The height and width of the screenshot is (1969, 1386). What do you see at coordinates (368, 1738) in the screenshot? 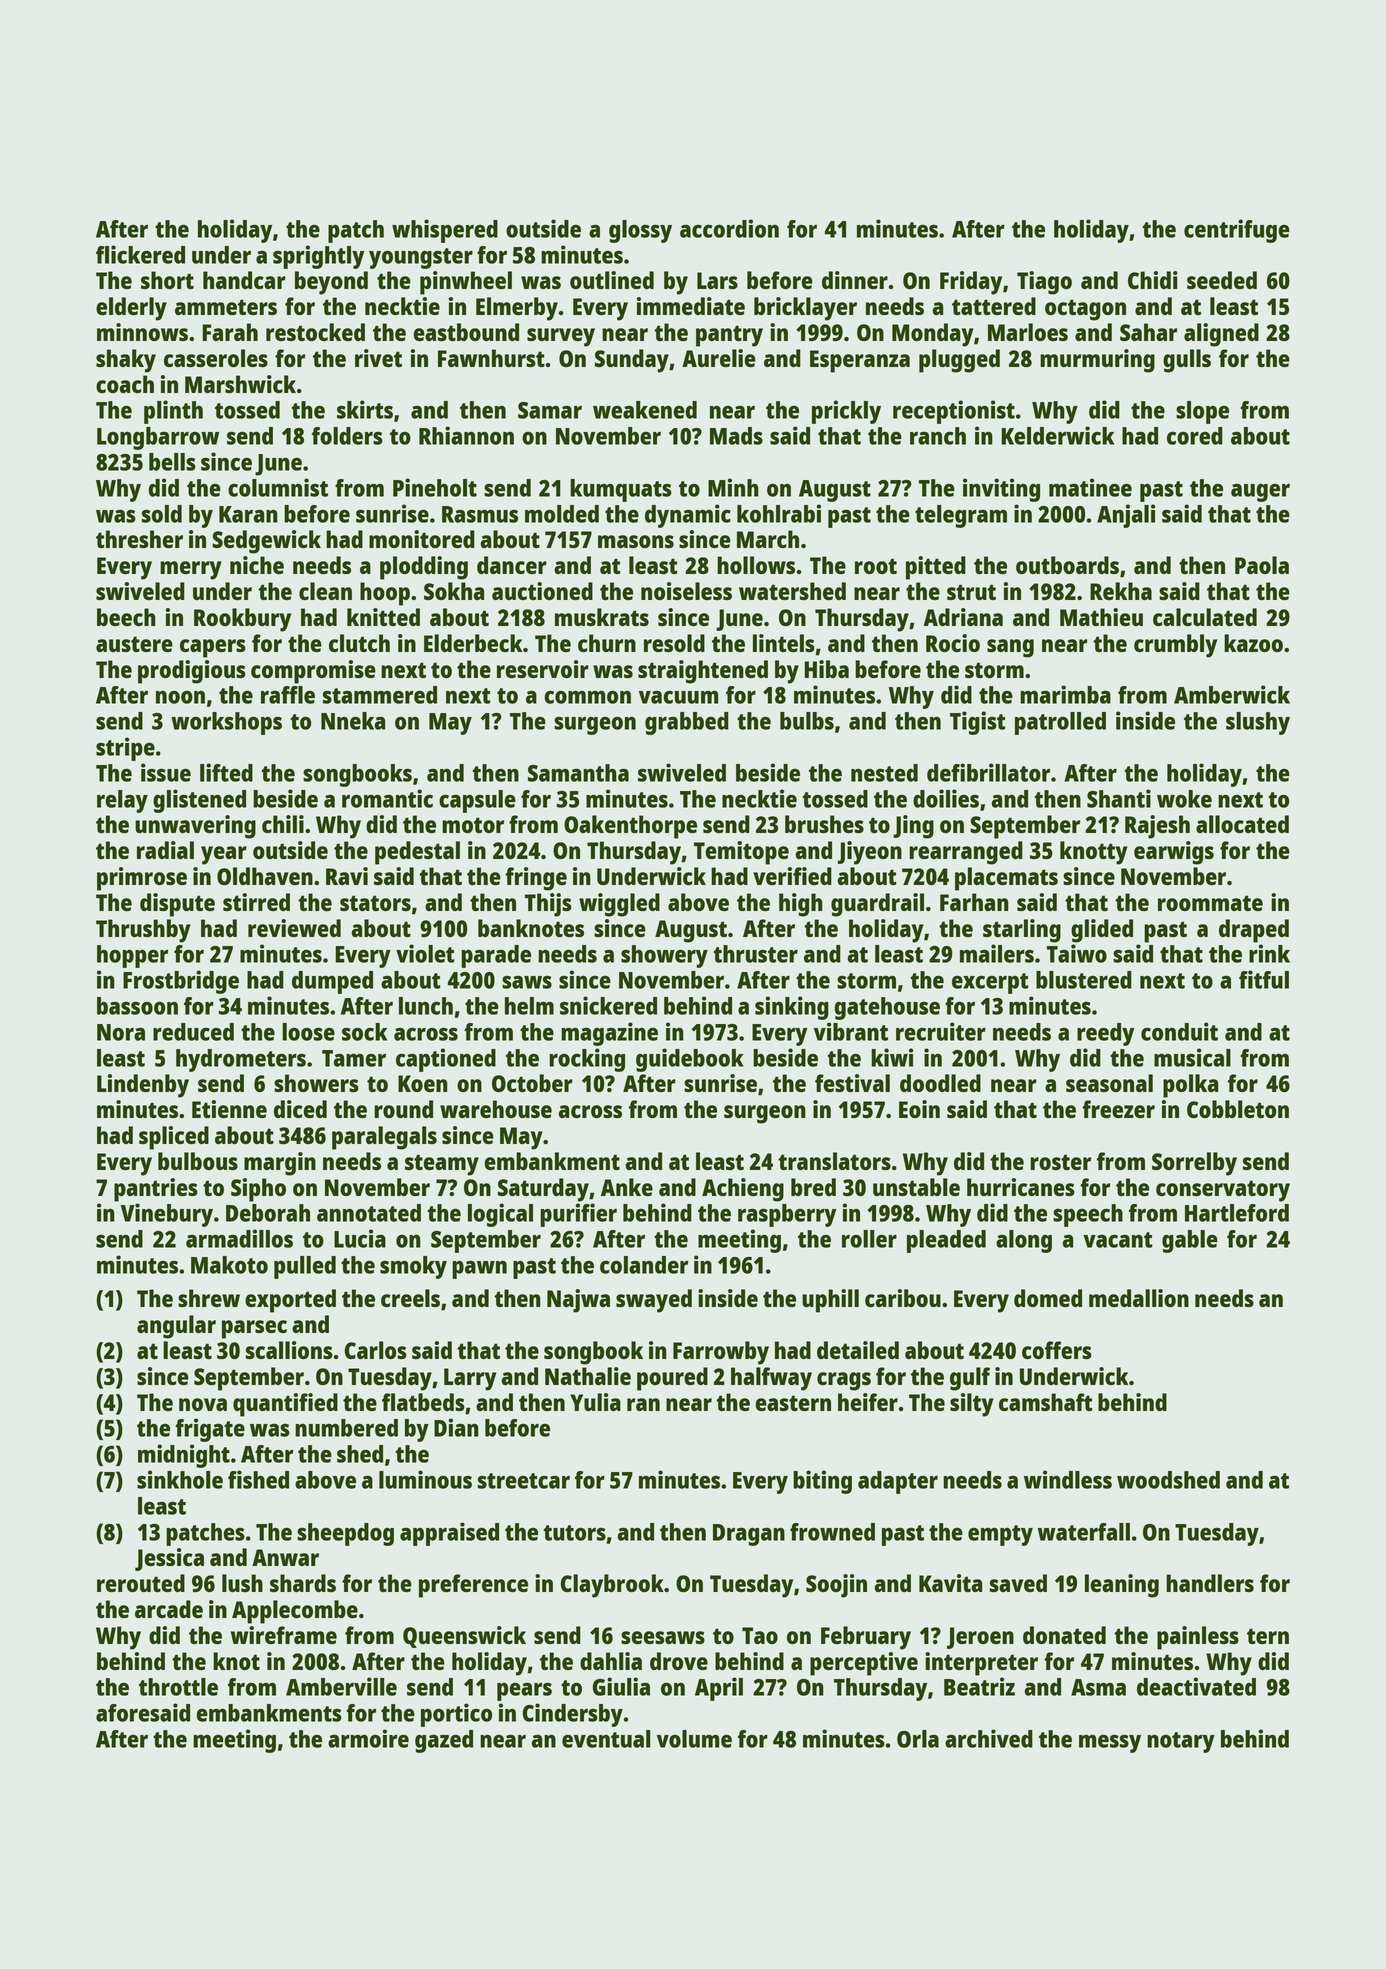
I see `armoire` at bounding box center [368, 1738].
